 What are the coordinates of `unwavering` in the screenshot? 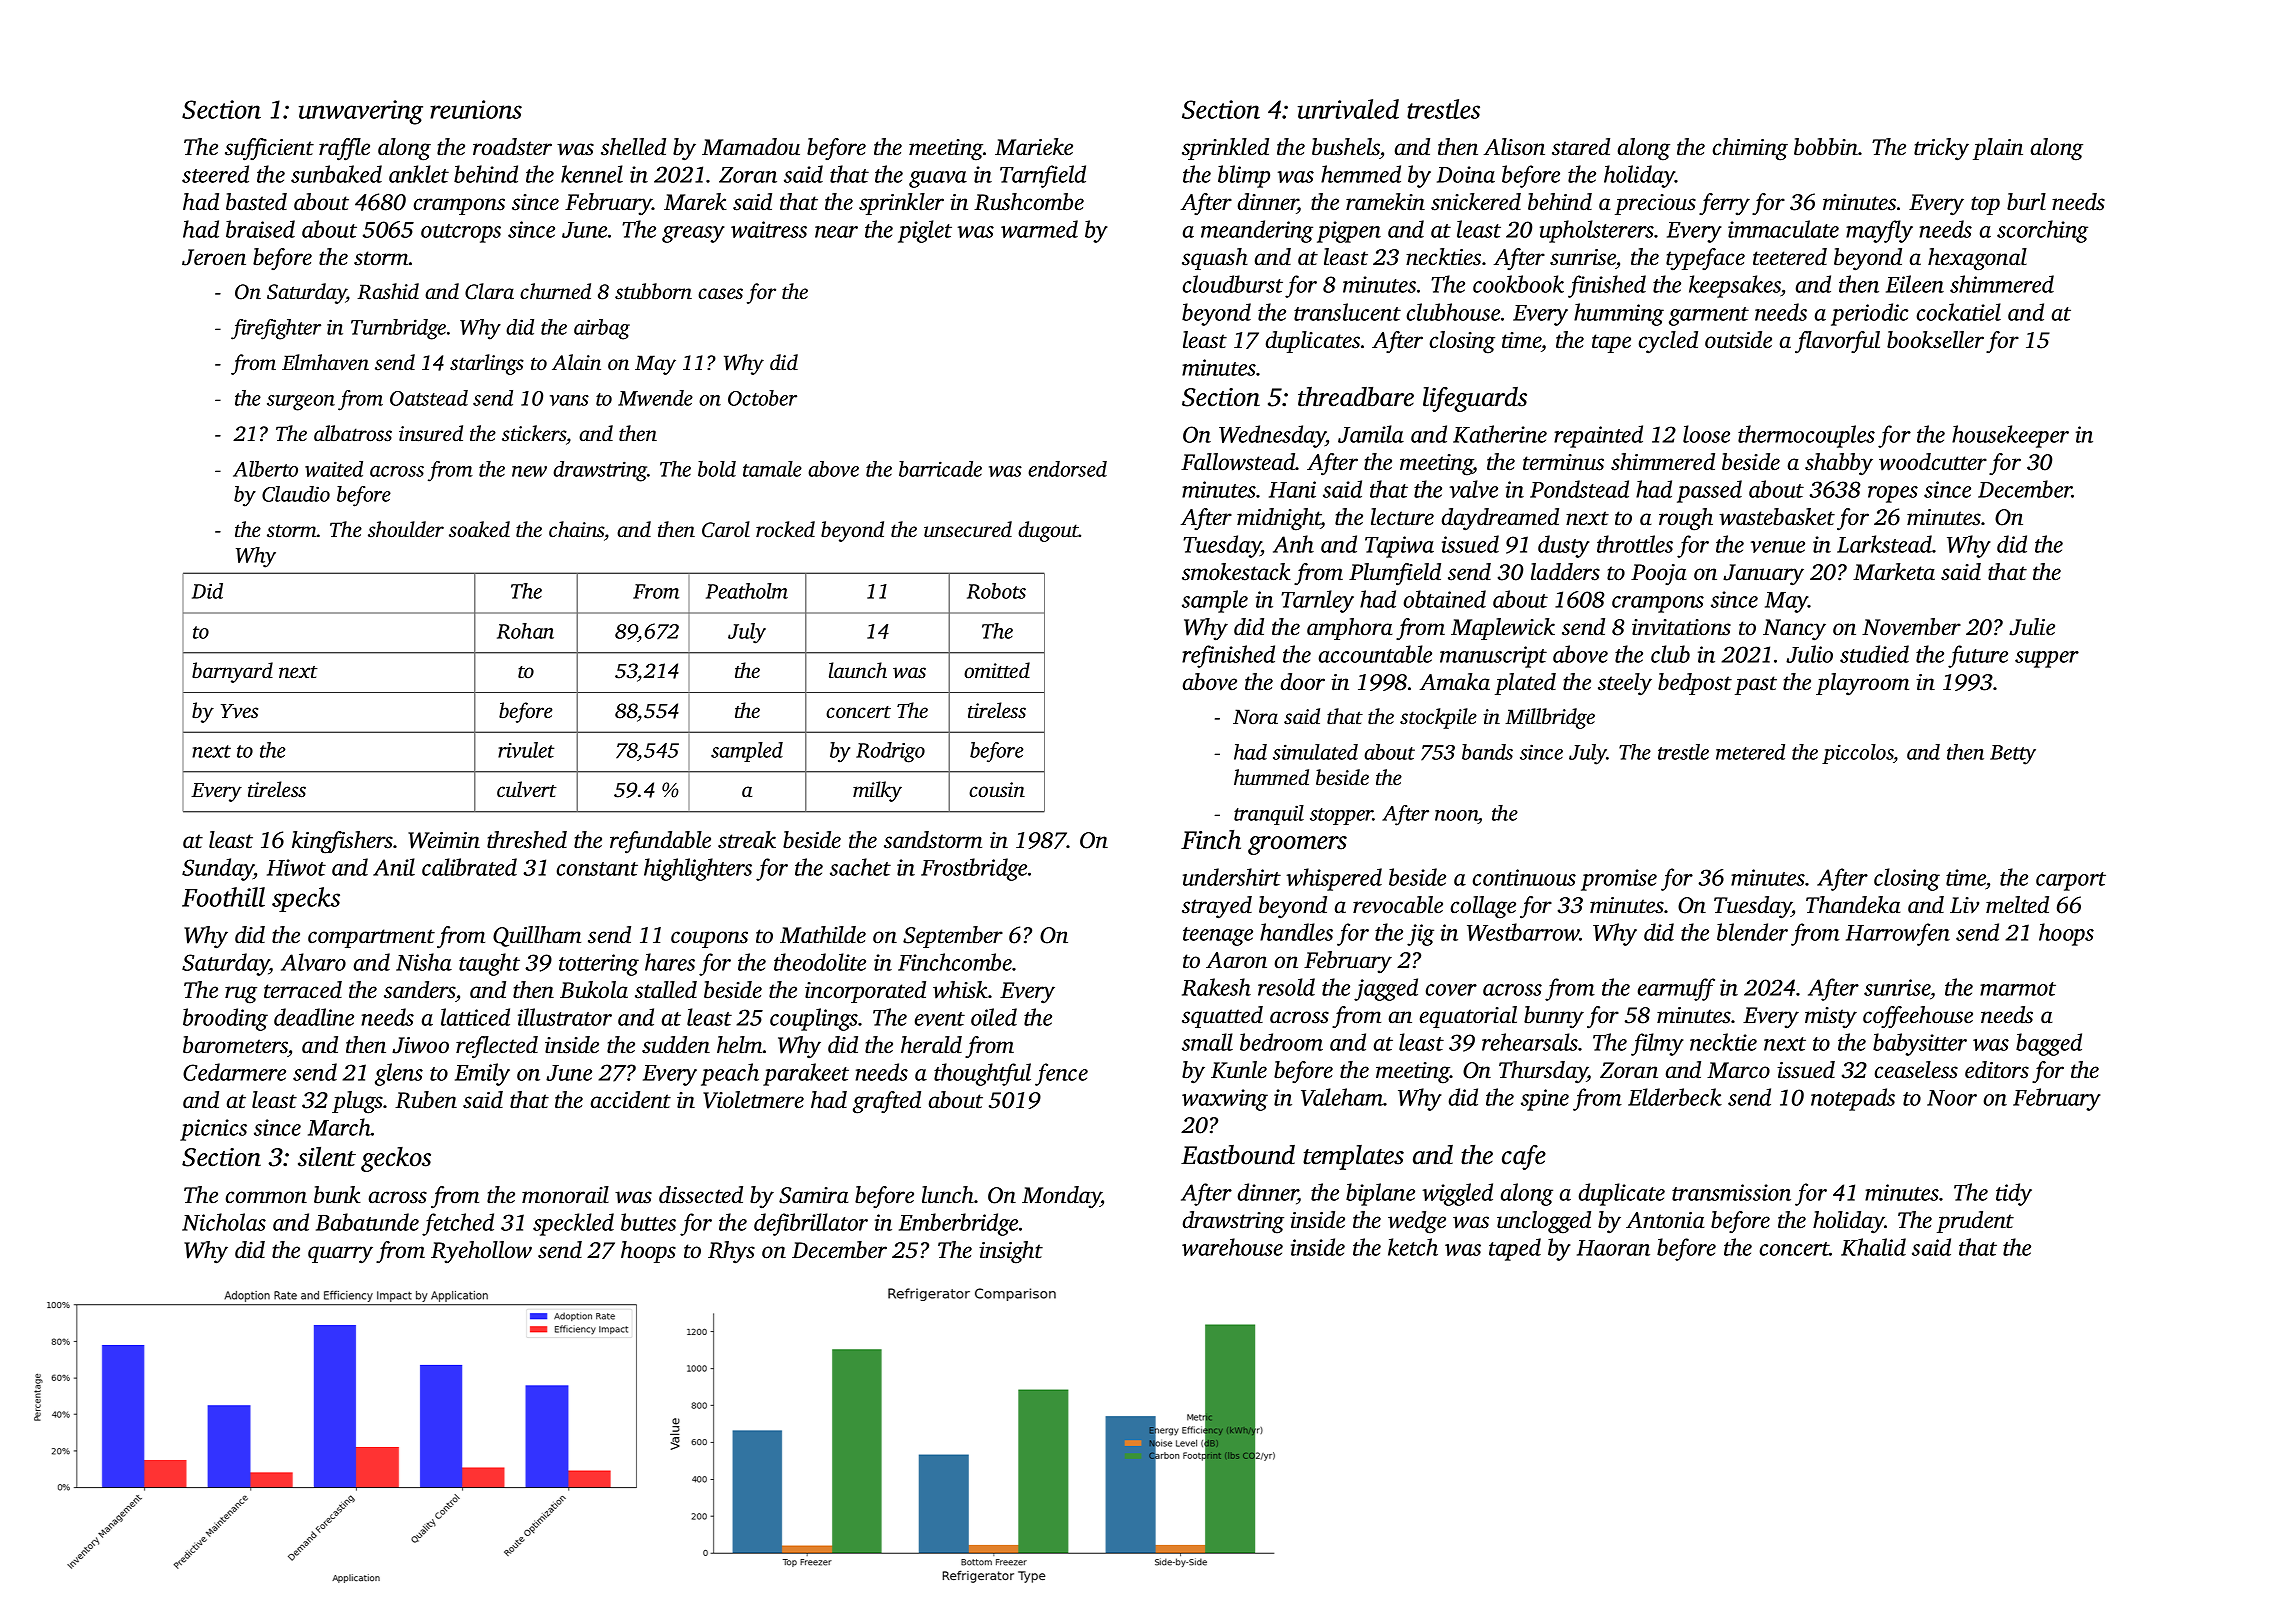 It's located at (361, 112).
